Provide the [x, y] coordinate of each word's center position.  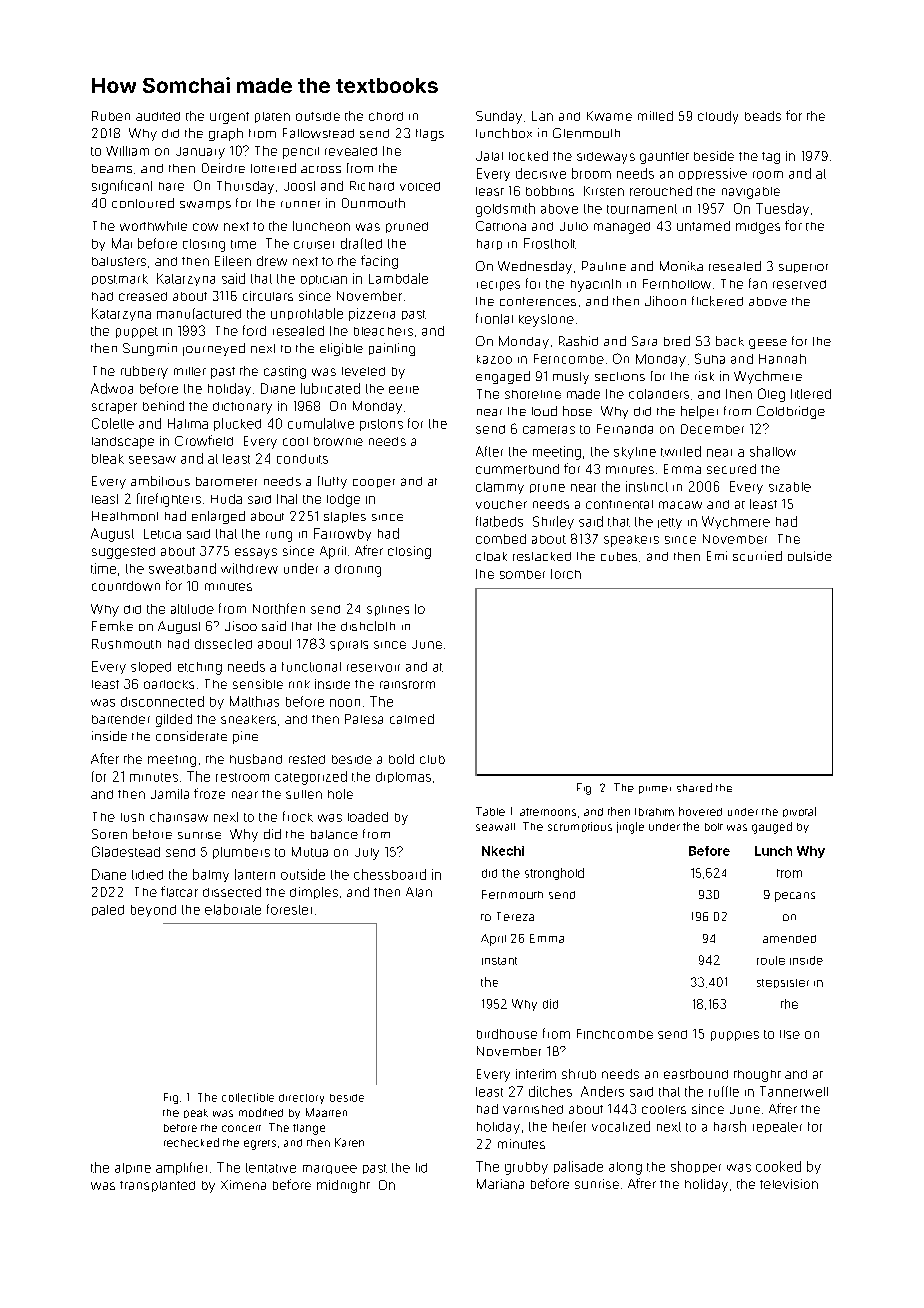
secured [731, 469]
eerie [404, 390]
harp [489, 244]
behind [163, 406]
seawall [495, 827]
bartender [121, 719]
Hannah [782, 359]
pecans [795, 897]
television [789, 1184]
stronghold [554, 874]
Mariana [500, 1184]
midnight [343, 1186]
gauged [772, 828]
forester [289, 909]
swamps [205, 205]
